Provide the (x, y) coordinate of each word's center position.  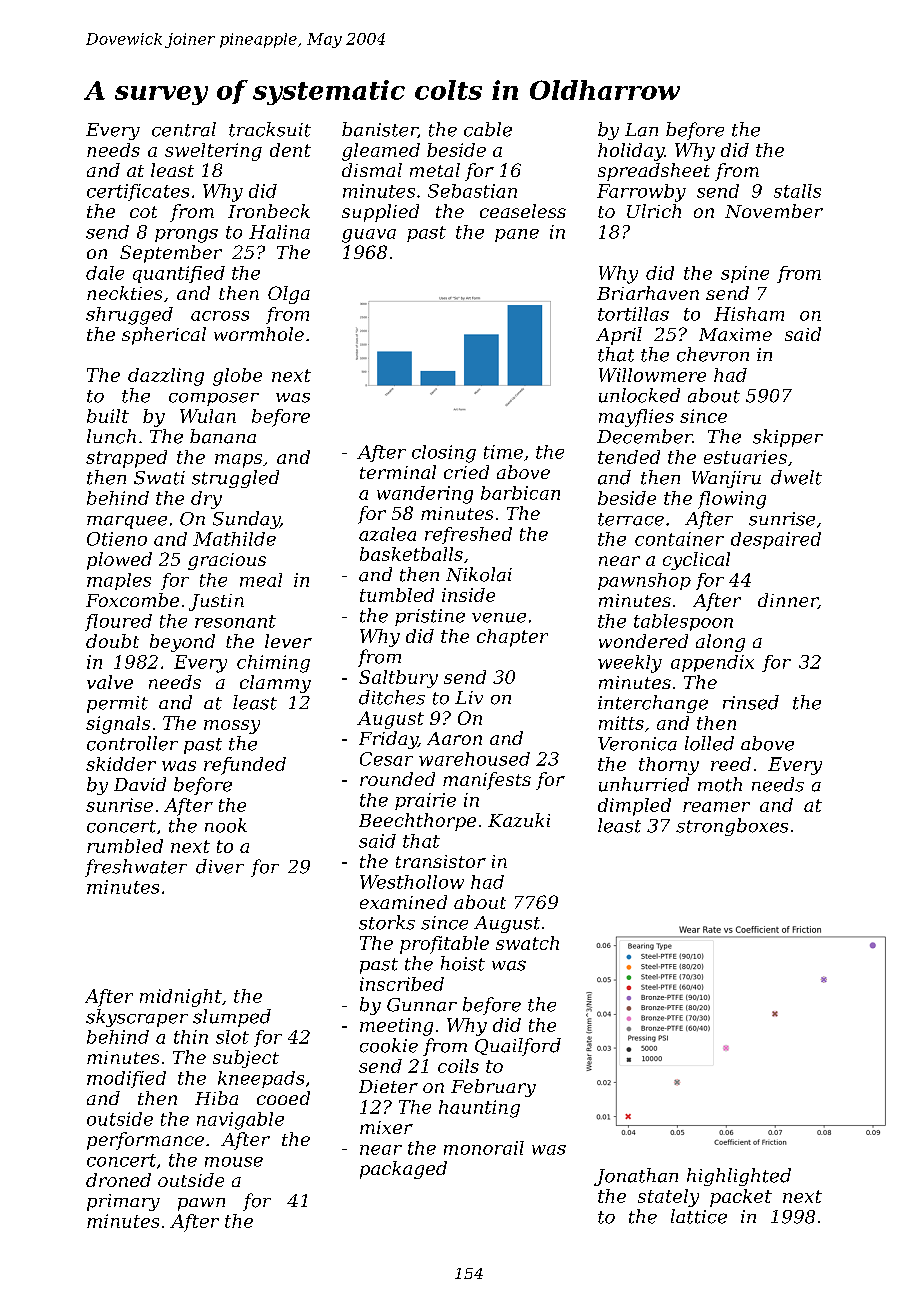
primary (123, 1202)
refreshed (468, 535)
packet (741, 1198)
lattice (699, 1216)
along (720, 643)
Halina (279, 232)
